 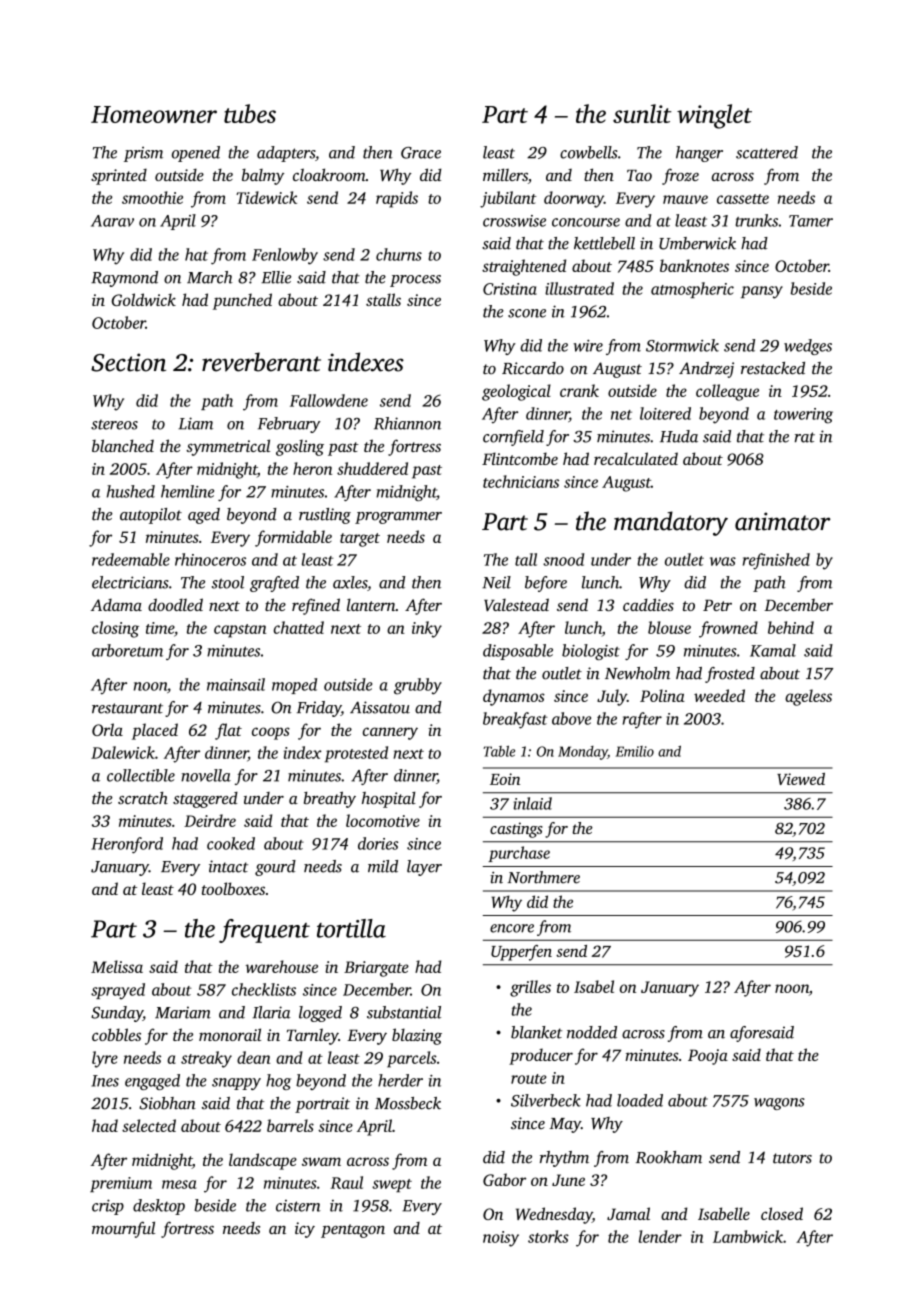 I want to click on net, so click(x=621, y=415).
